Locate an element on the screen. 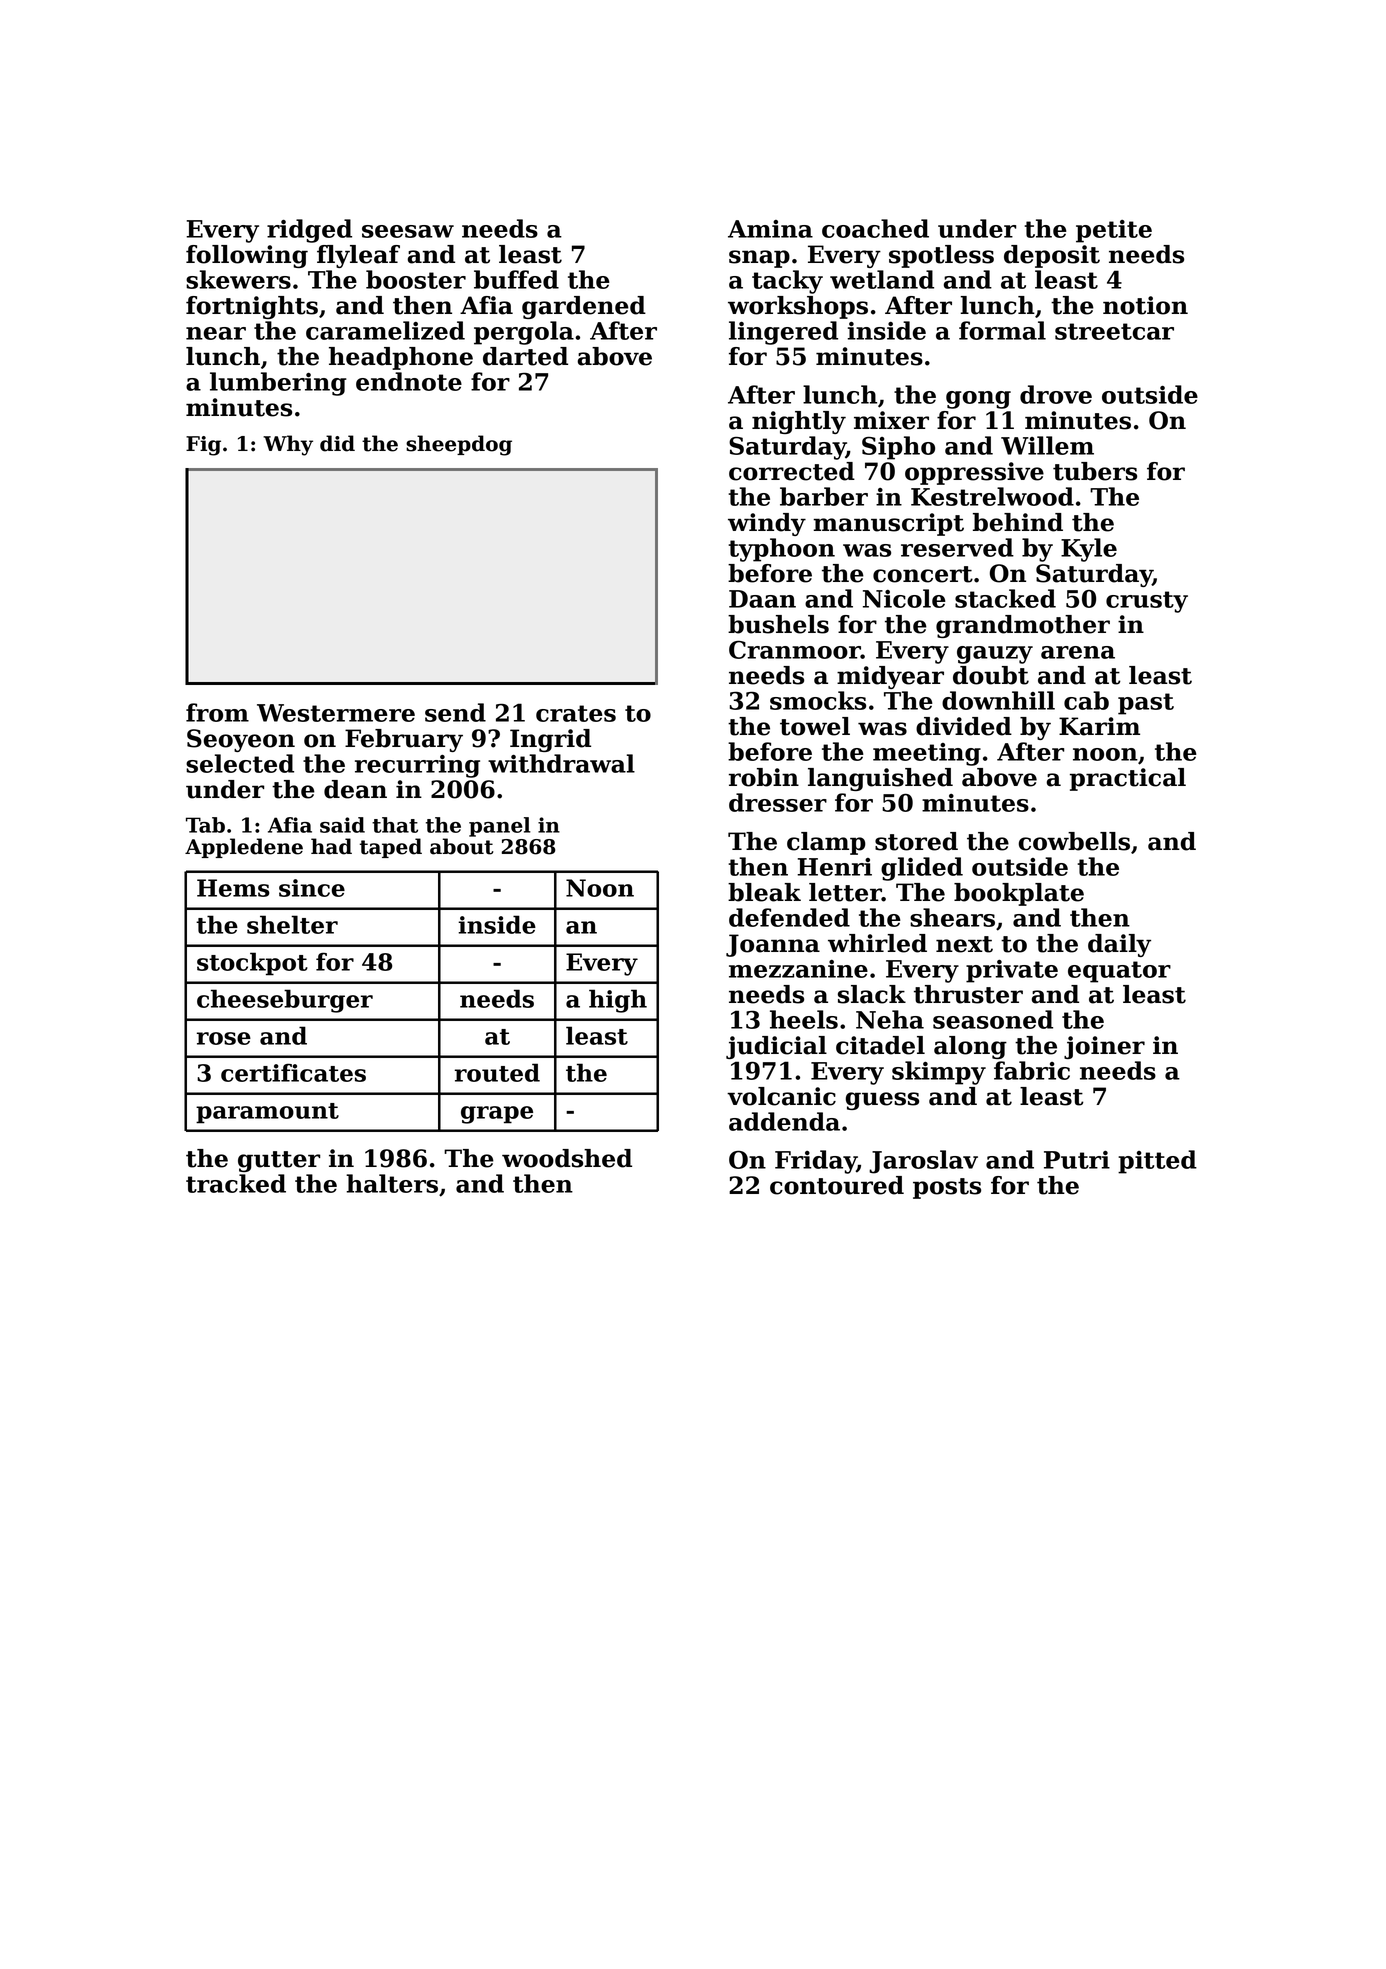  recurring is located at coordinates (417, 766).
